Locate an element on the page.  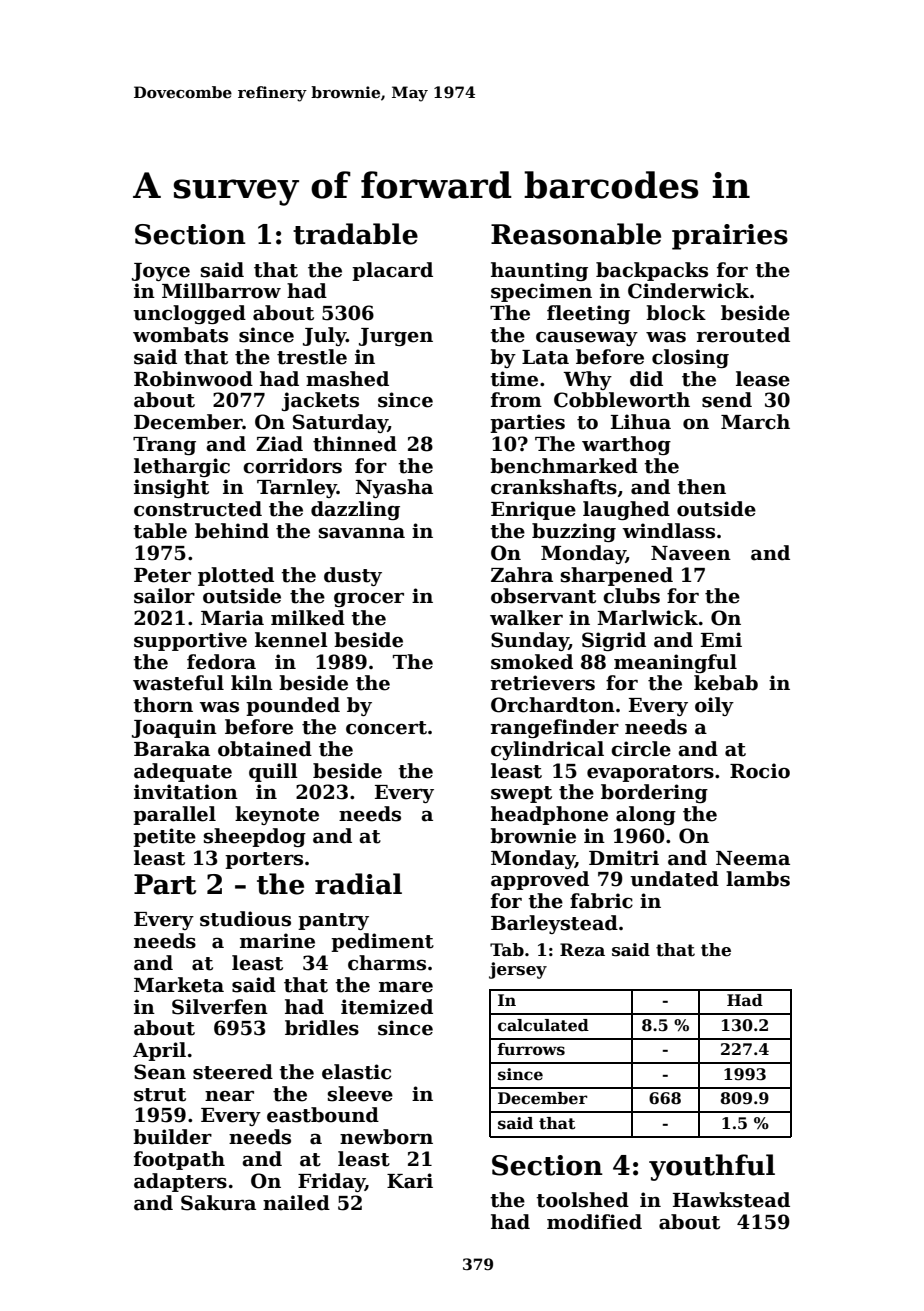
Rocio is located at coordinates (760, 771).
